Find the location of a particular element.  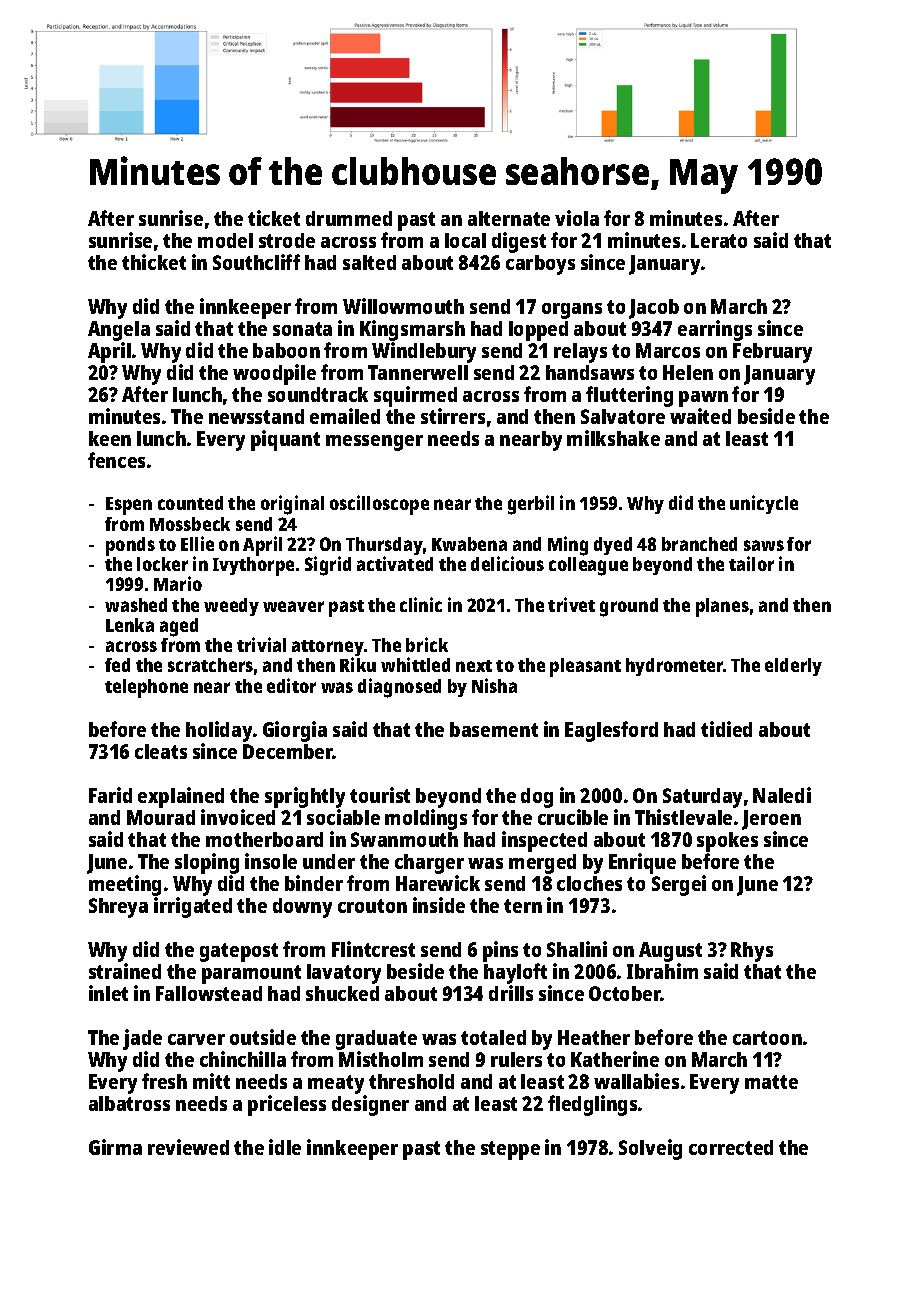

steppe is located at coordinates (510, 1150).
